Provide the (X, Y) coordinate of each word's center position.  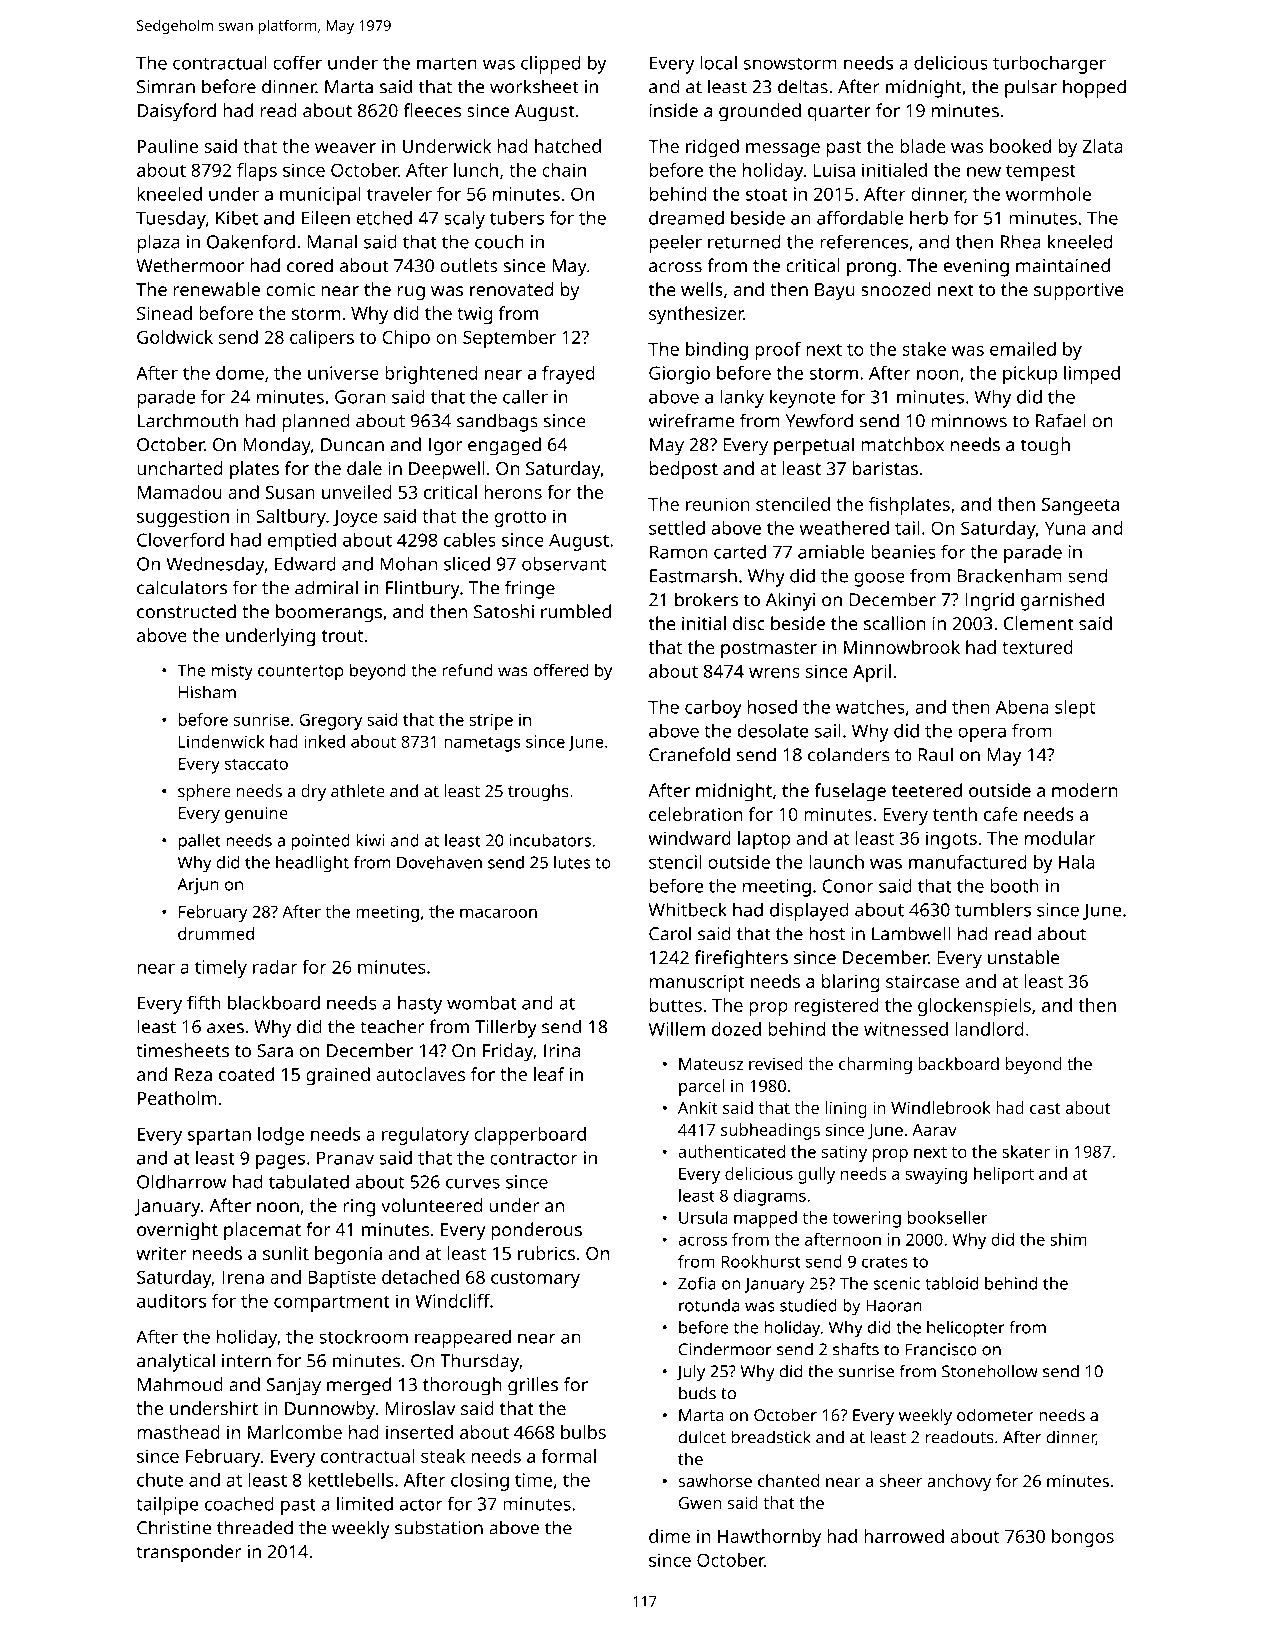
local (718, 62)
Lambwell (911, 933)
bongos (1083, 1538)
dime (670, 1536)
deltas (803, 86)
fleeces (432, 110)
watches (870, 707)
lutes (572, 862)
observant (564, 563)
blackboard (274, 1002)
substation (439, 1527)
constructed (186, 611)
